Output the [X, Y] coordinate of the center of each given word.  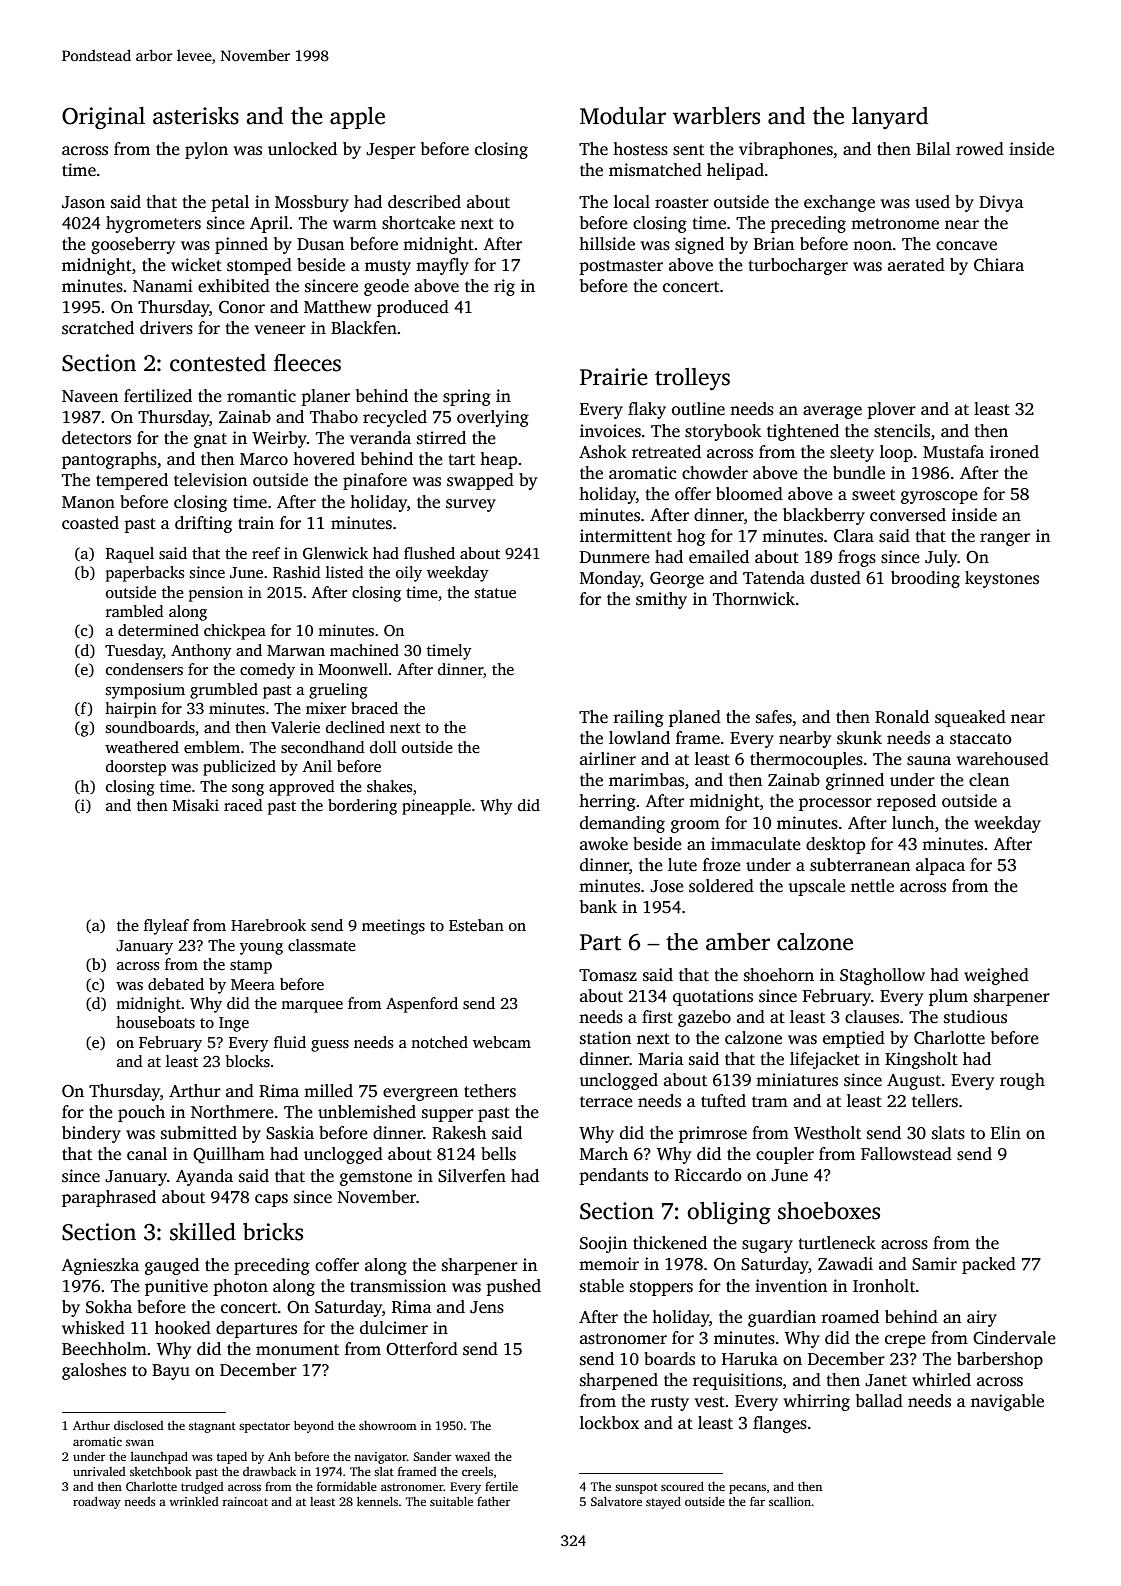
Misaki [196, 805]
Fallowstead [906, 1154]
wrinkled [194, 1501]
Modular [623, 116]
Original [103, 118]
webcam [502, 1042]
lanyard [890, 118]
